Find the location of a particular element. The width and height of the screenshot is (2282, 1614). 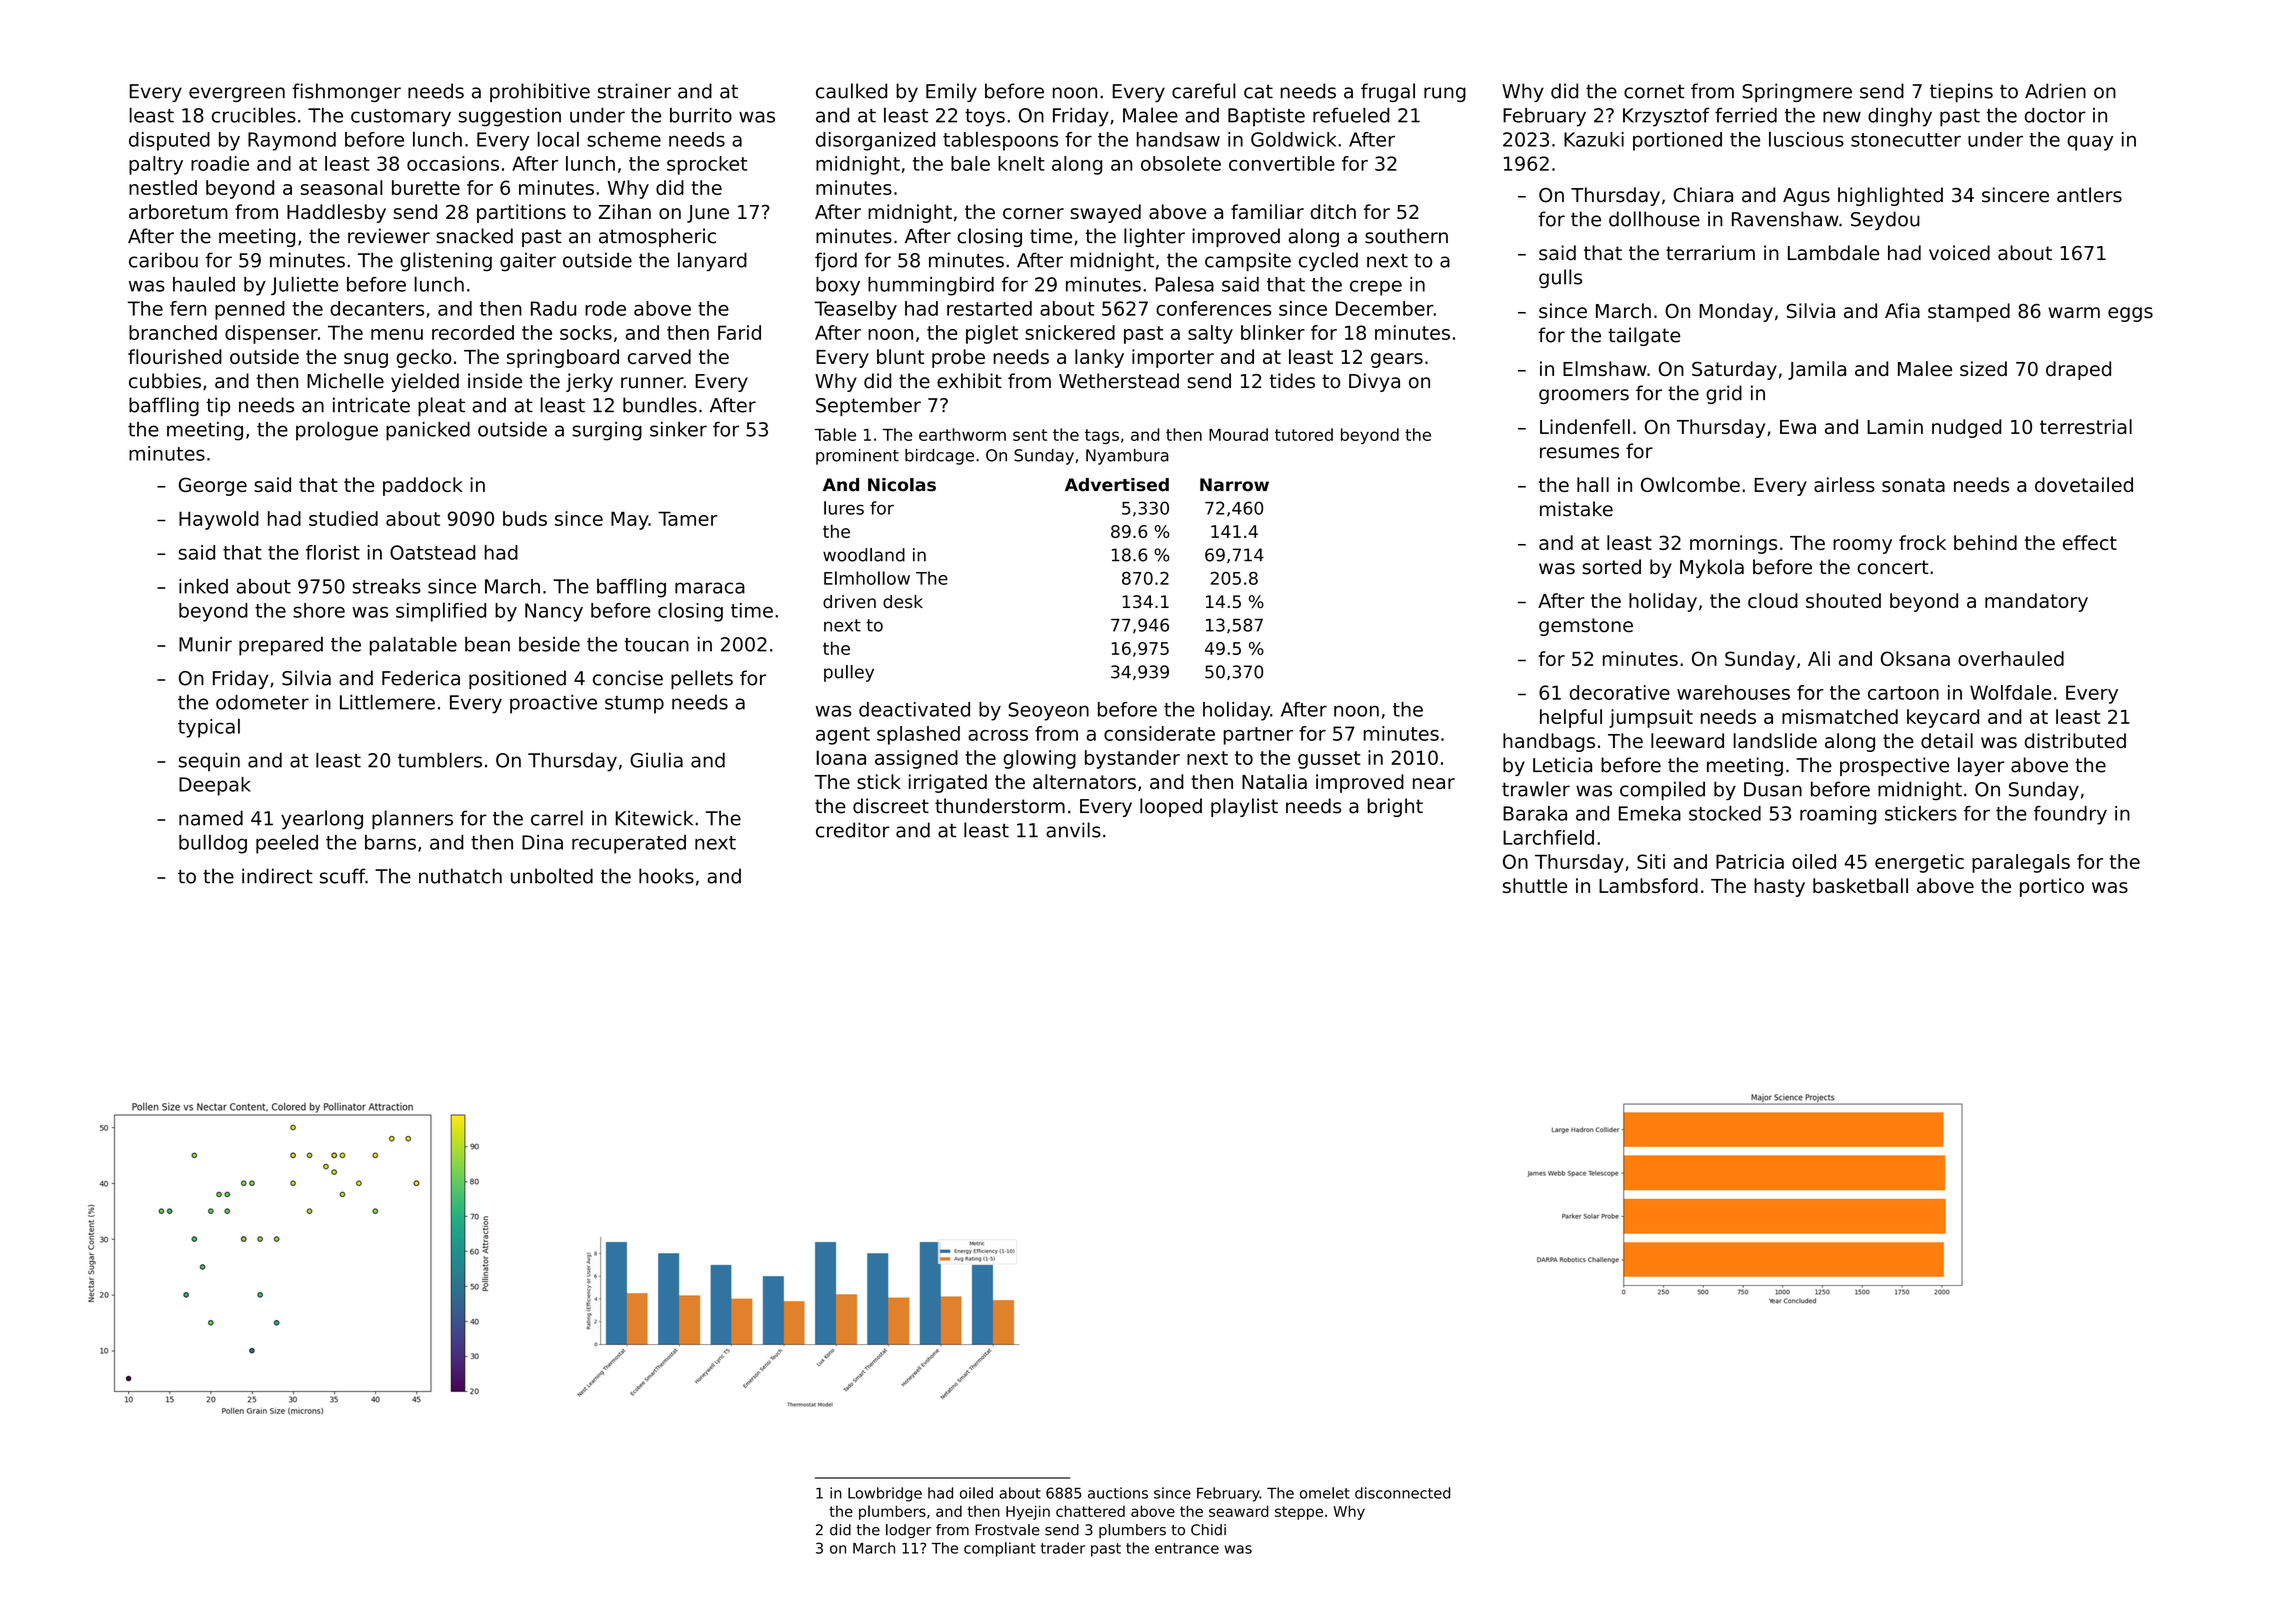

Wolfdale is located at coordinates (2010, 692).
